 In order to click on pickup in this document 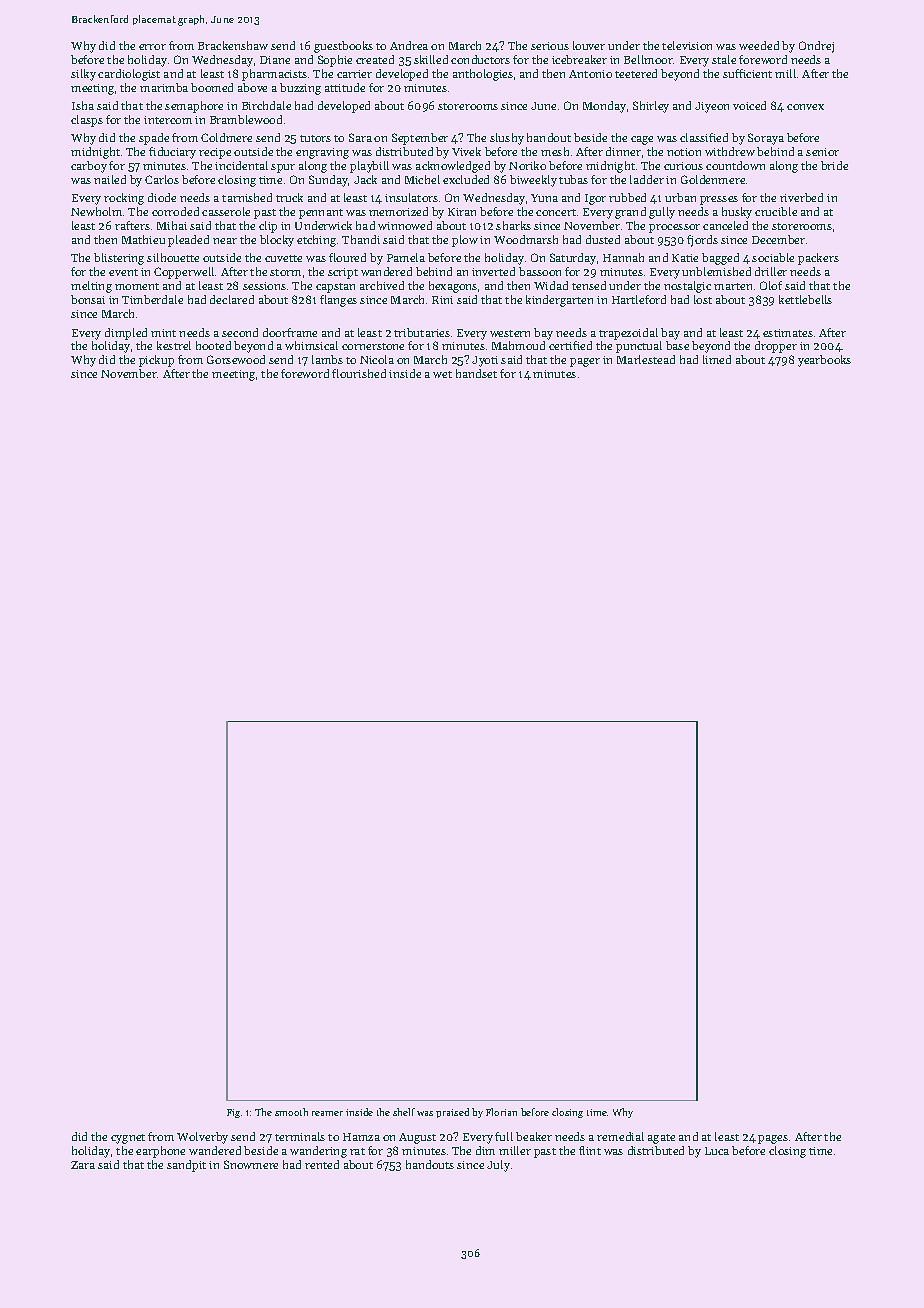, I will do `click(156, 361)`.
